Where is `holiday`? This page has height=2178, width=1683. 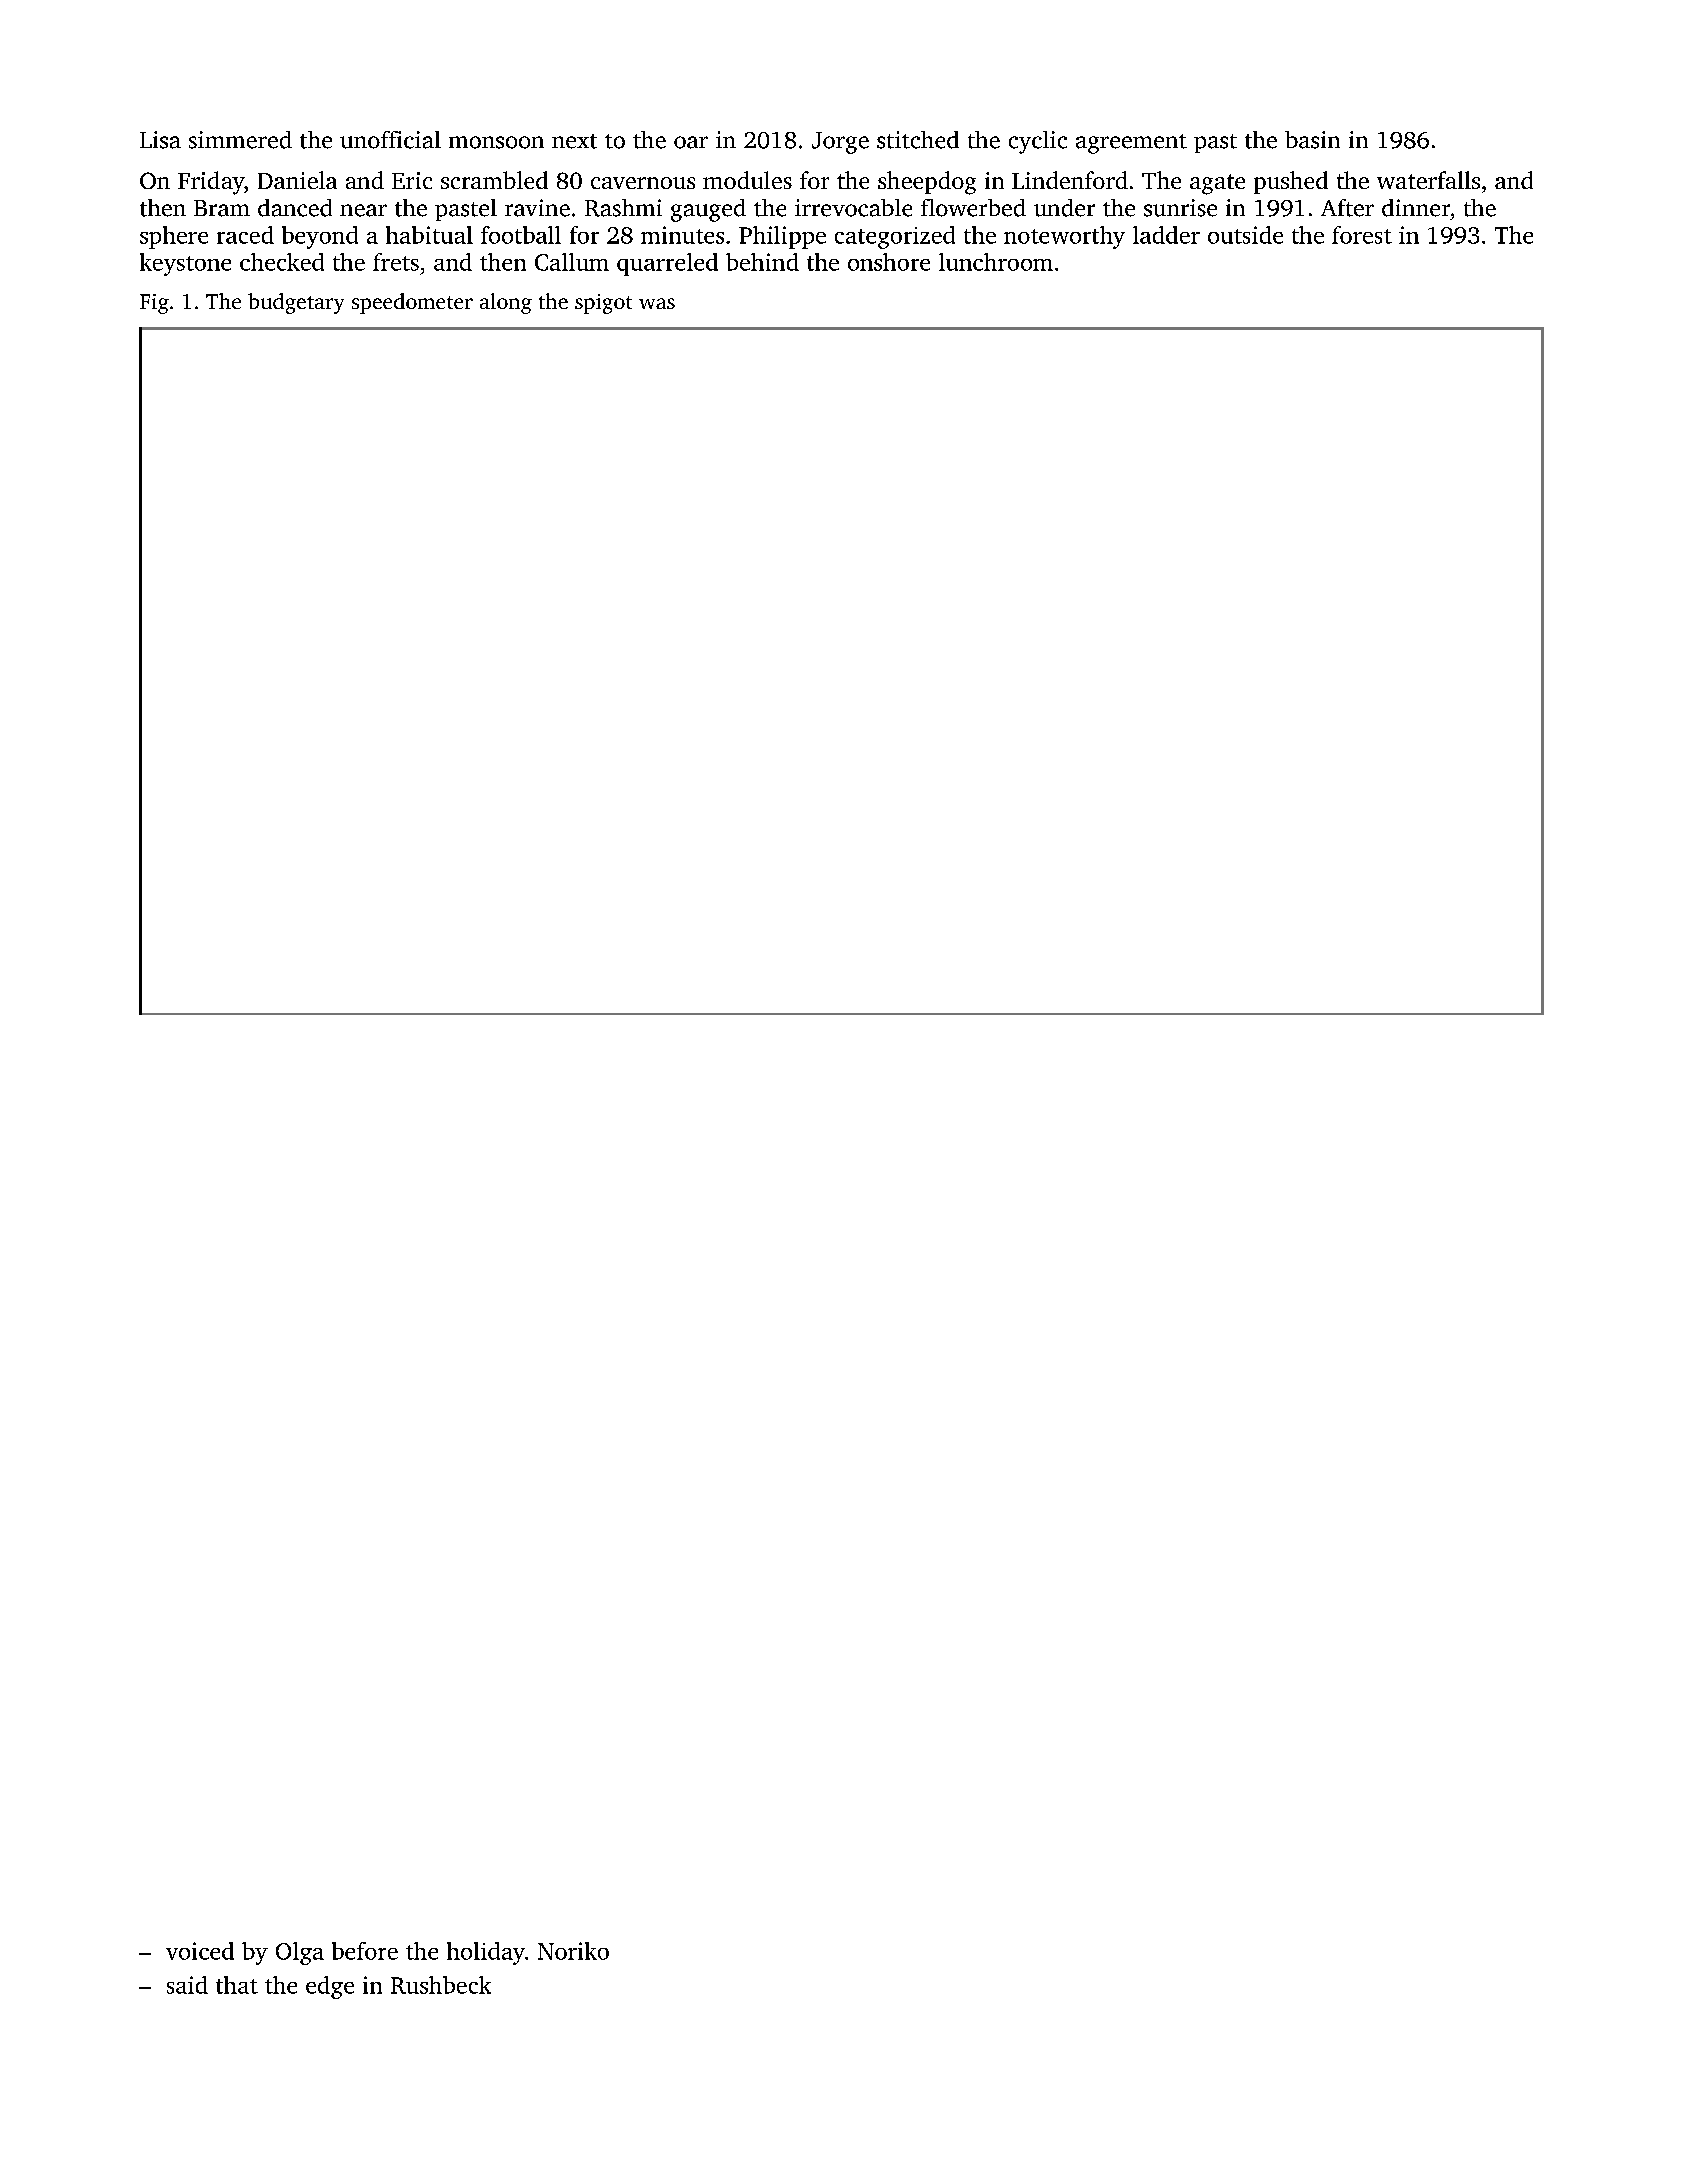
holiday is located at coordinates (486, 1953).
